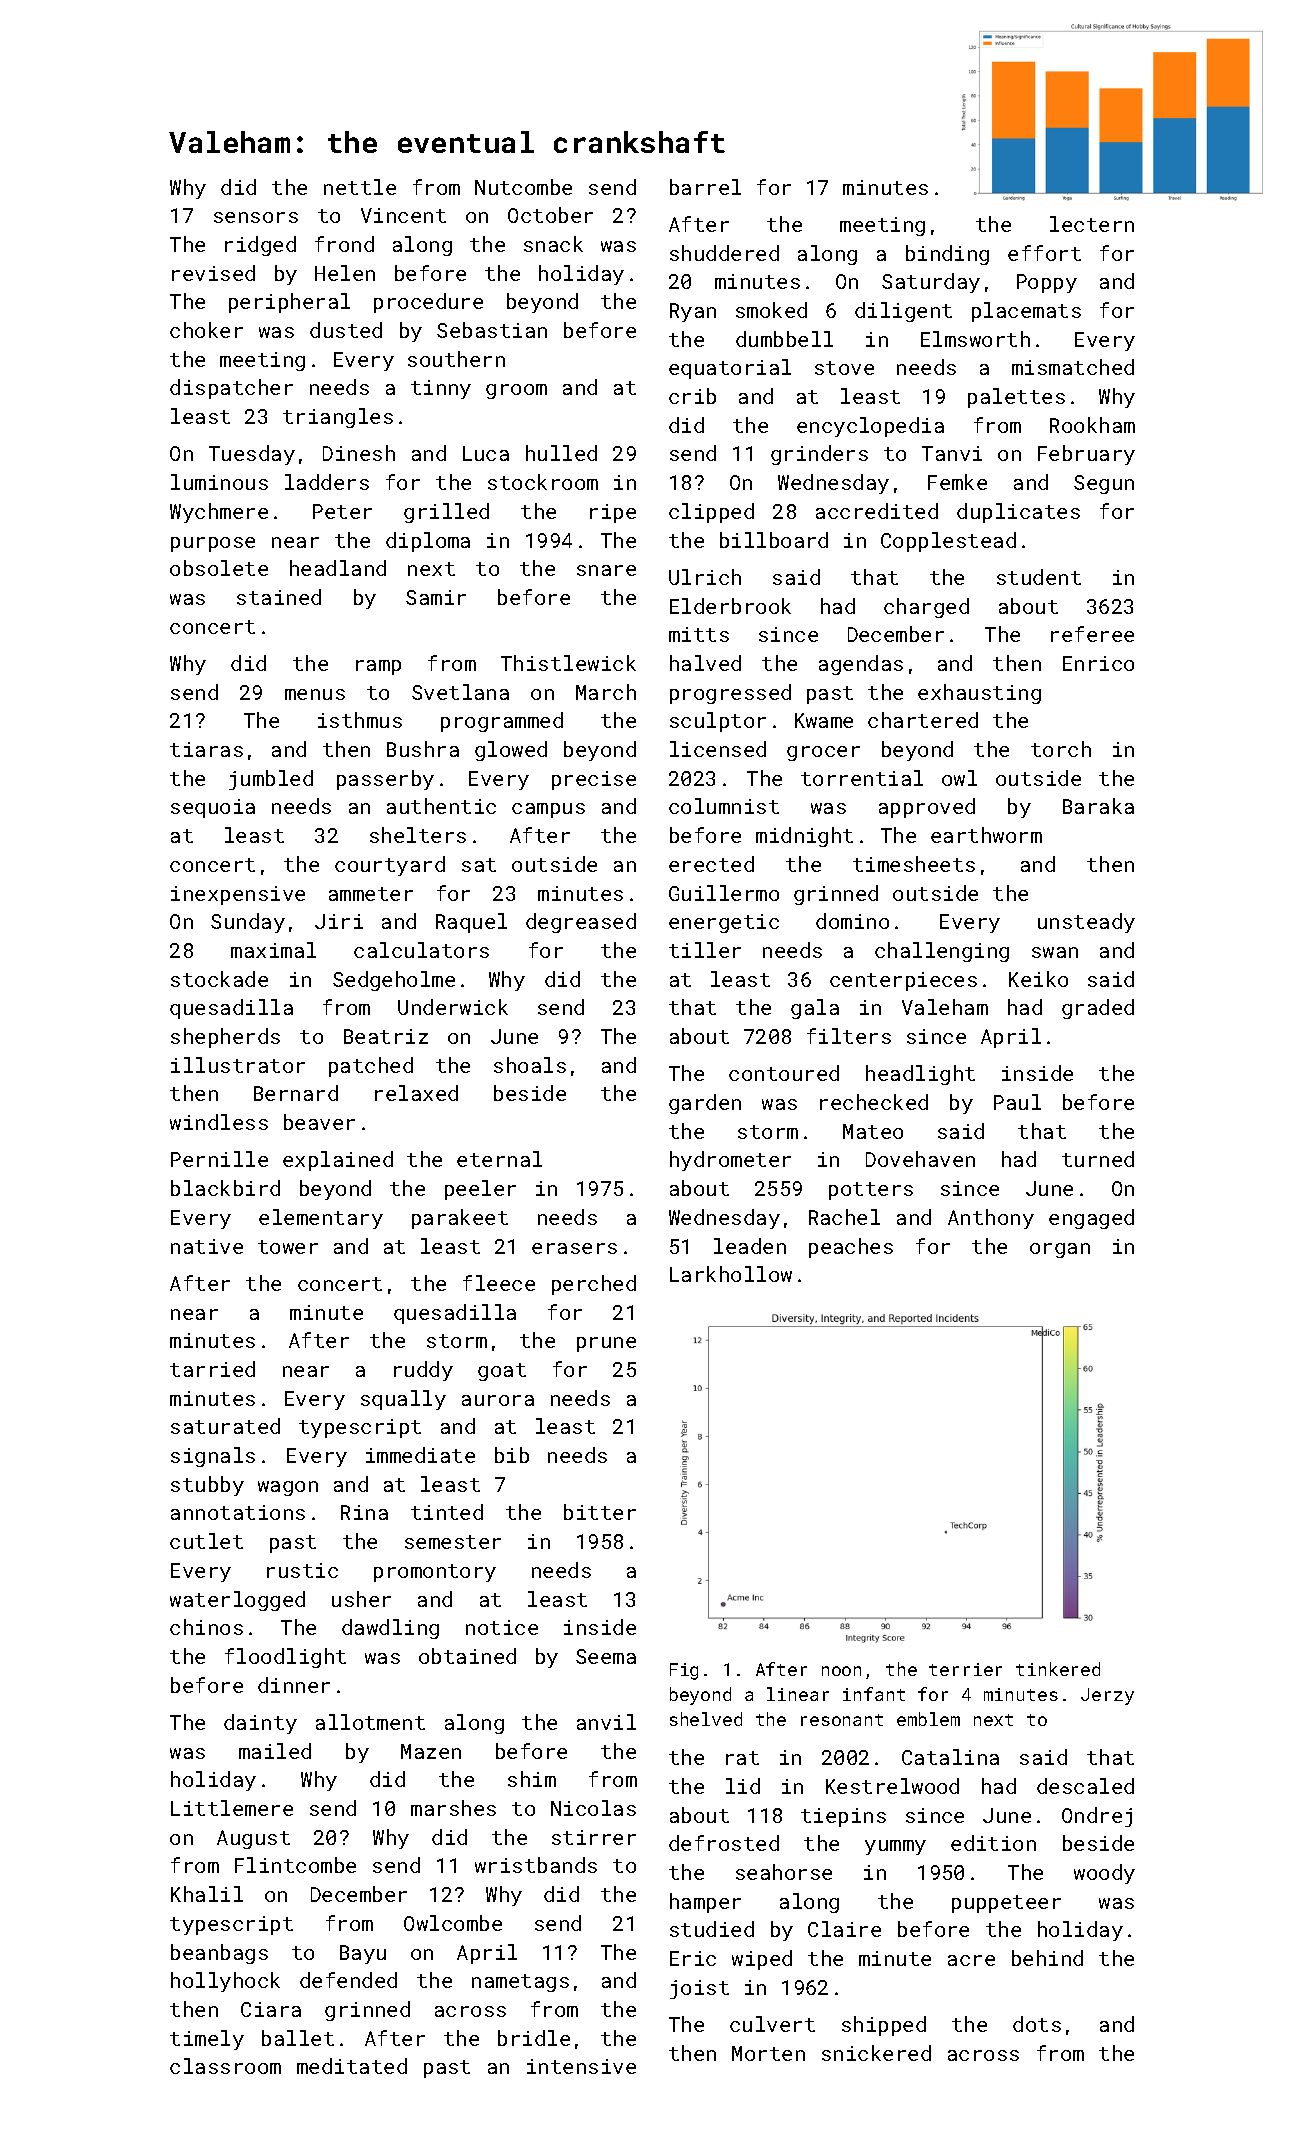 The image size is (1306, 2150). What do you see at coordinates (1104, 484) in the document?
I see `Segun` at bounding box center [1104, 484].
